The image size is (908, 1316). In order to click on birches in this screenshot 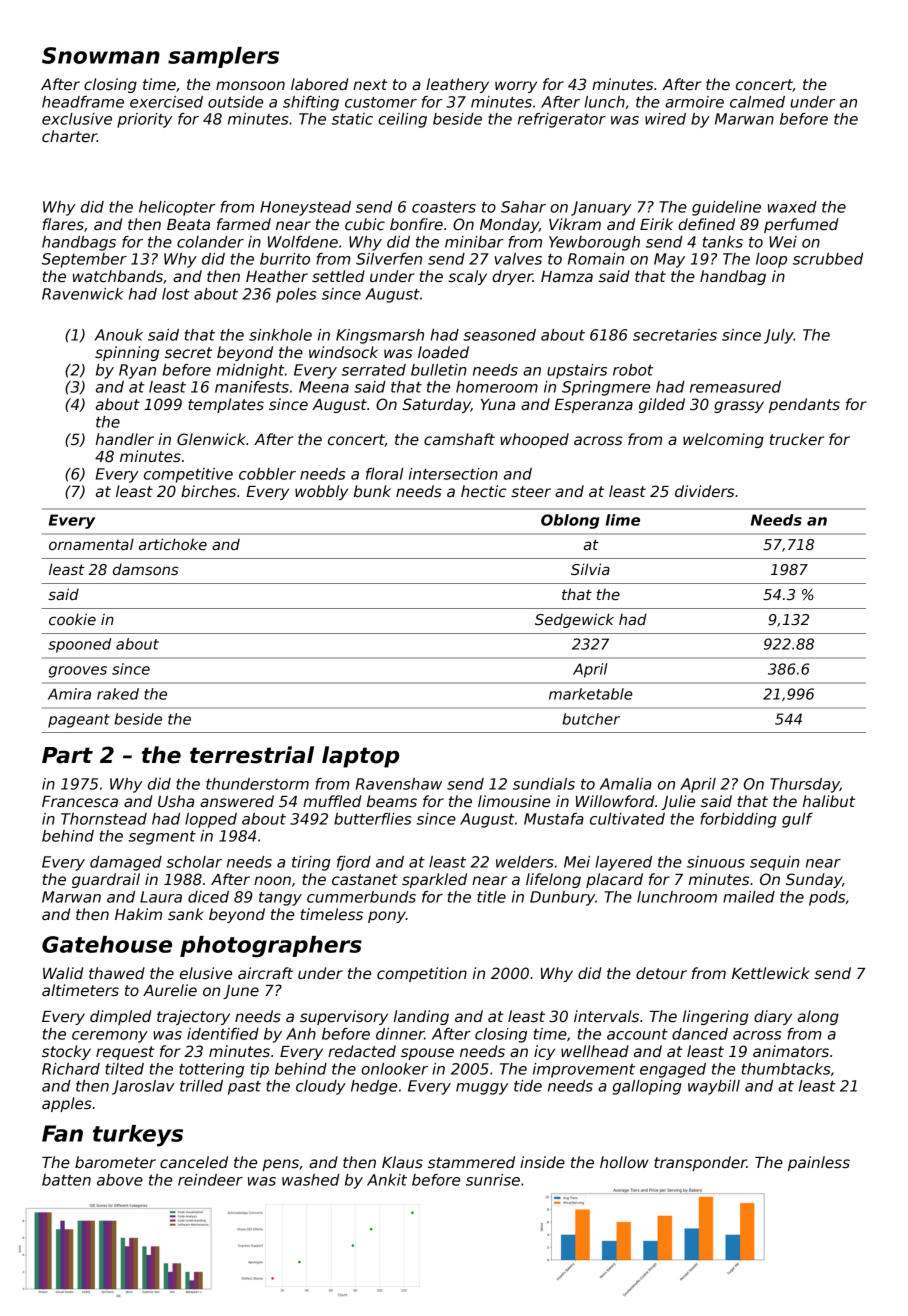, I will do `click(208, 491)`.
